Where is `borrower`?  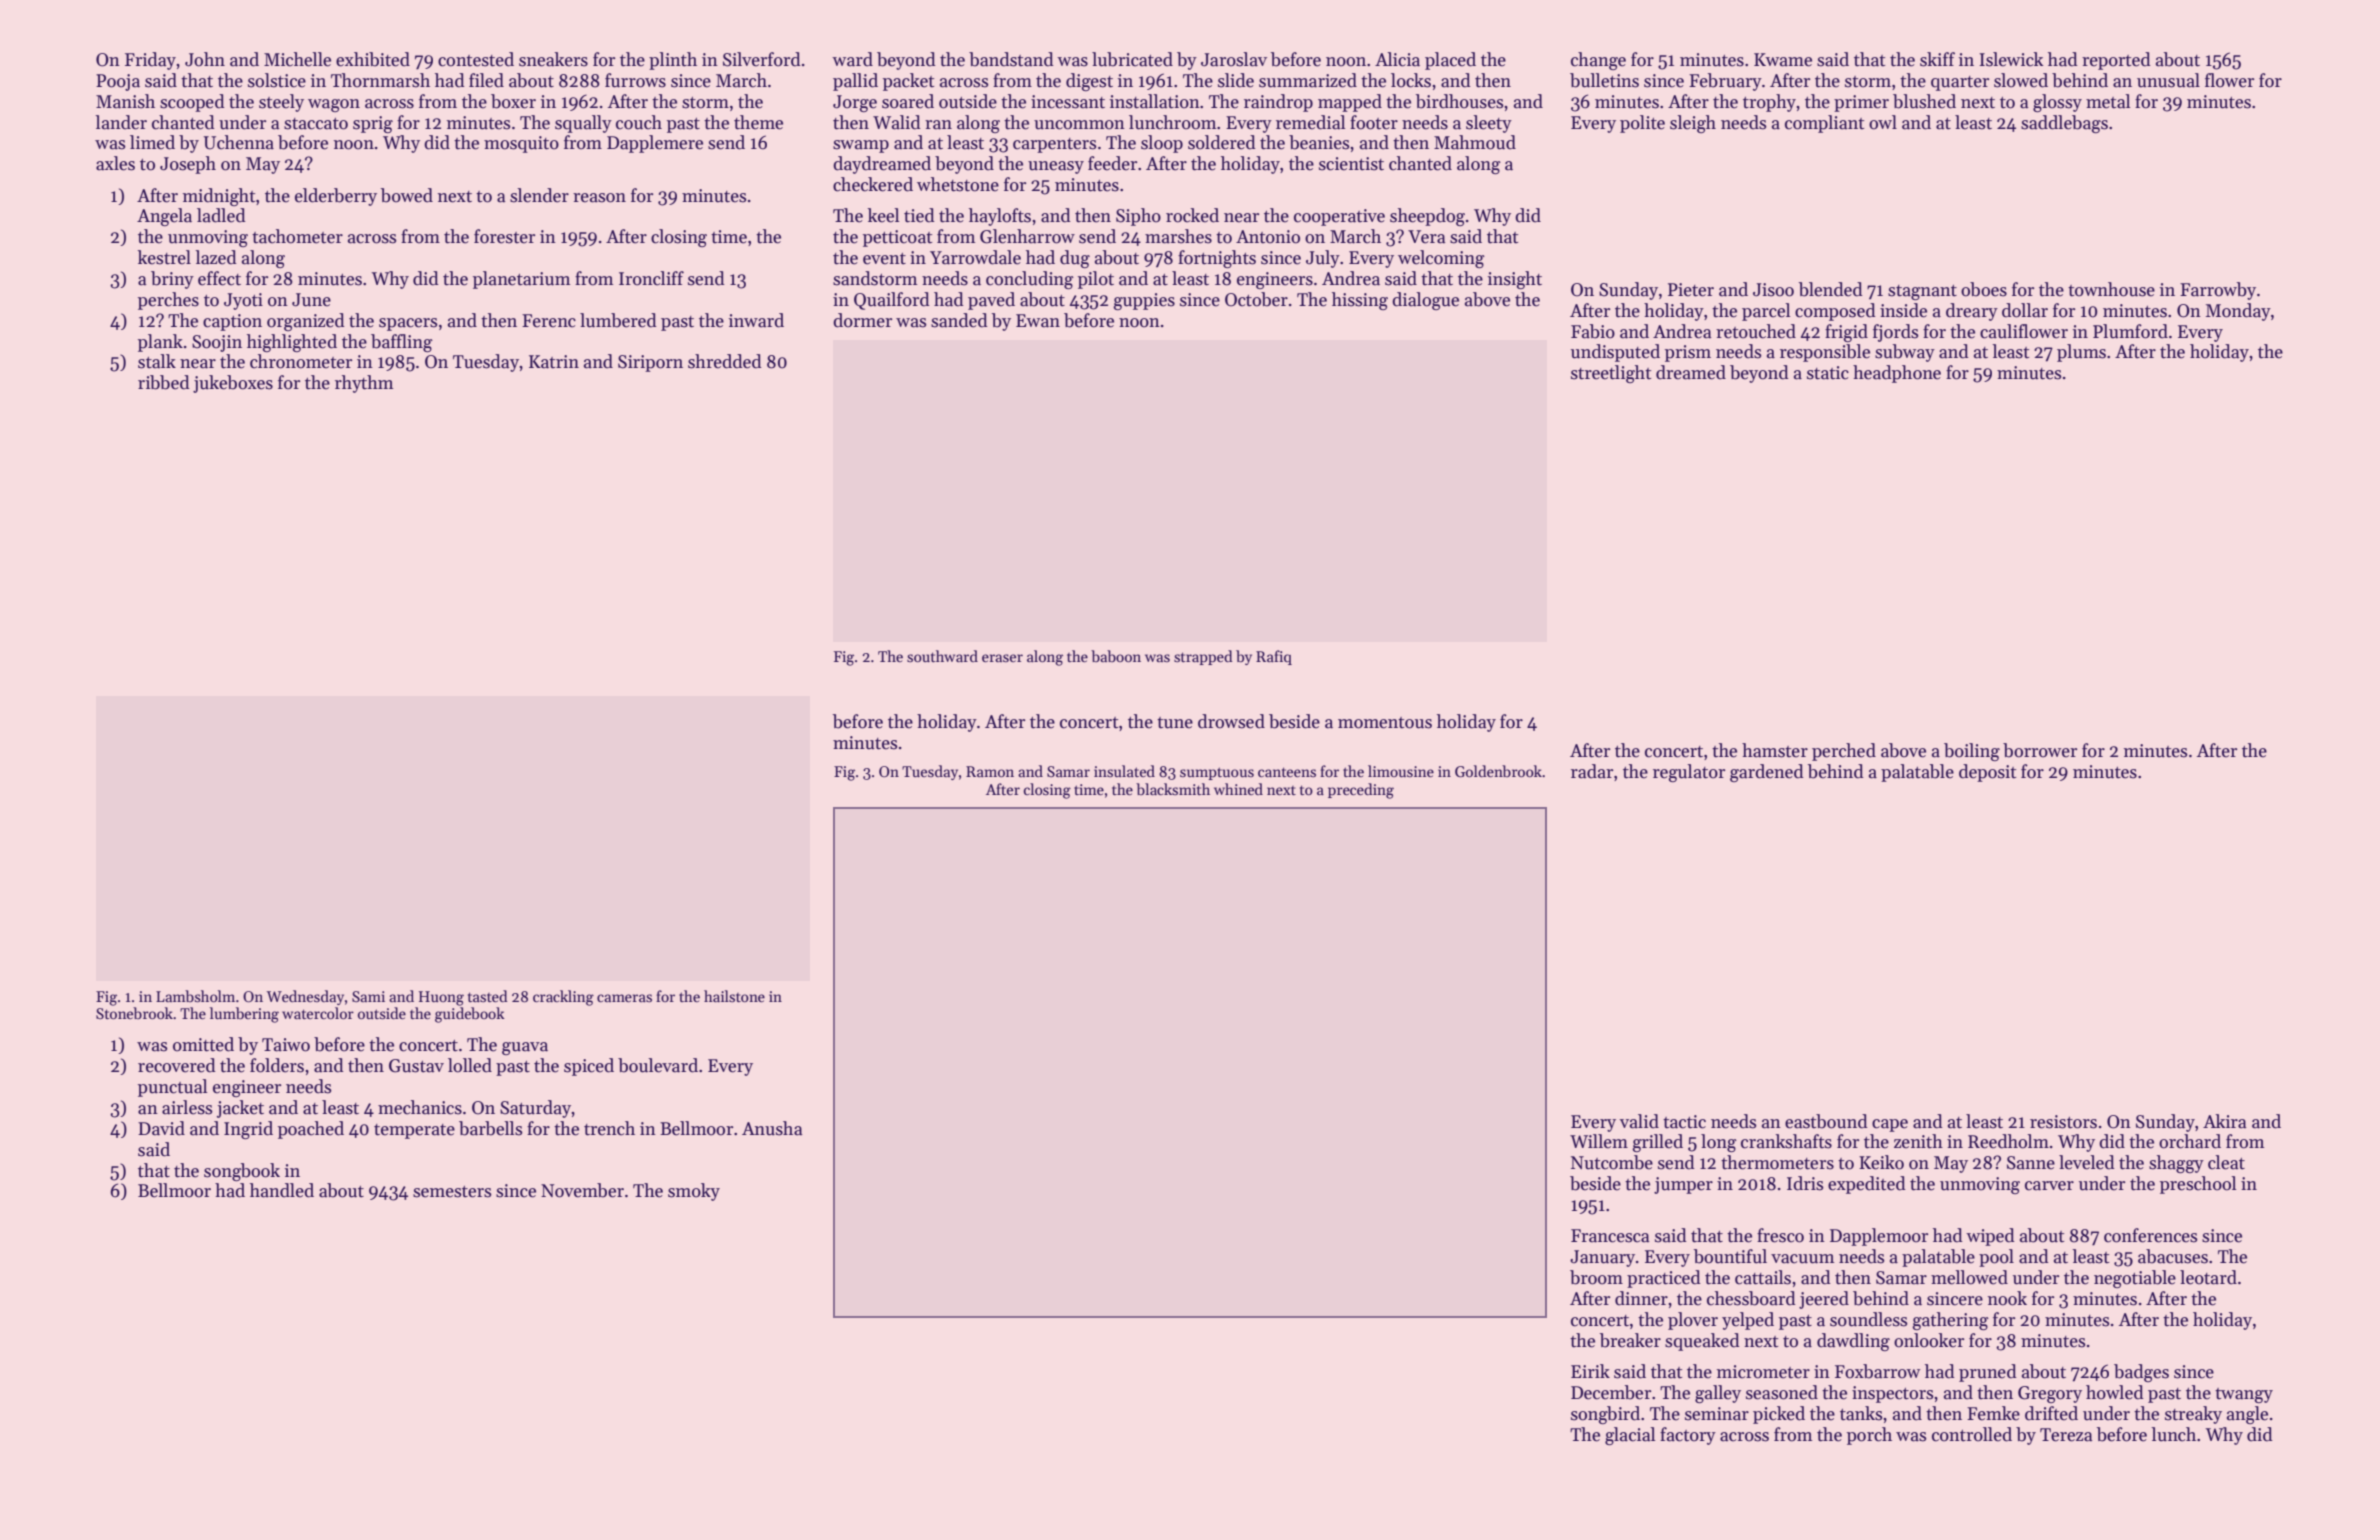
borrower is located at coordinates (2040, 750).
